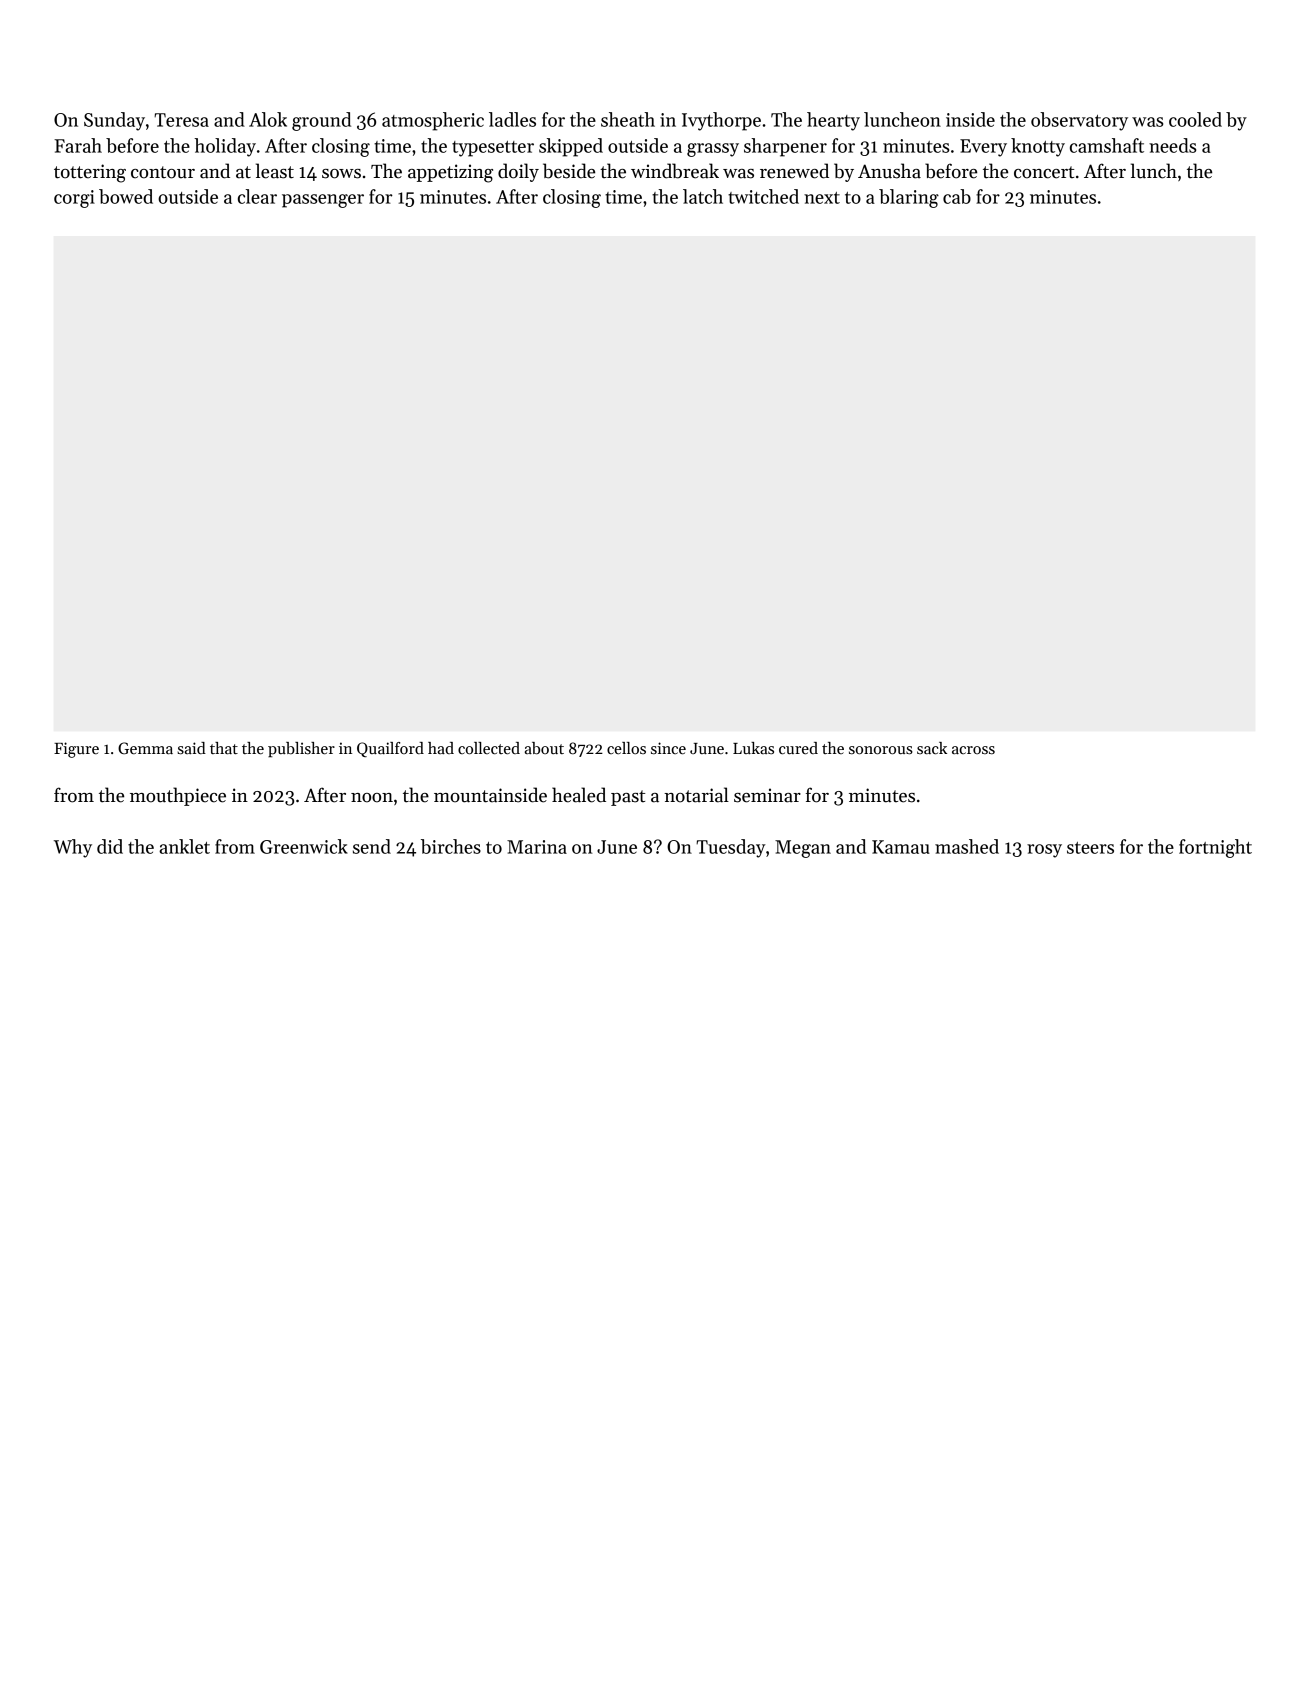  Describe the element at coordinates (184, 846) in the page. I see `anklet` at that location.
